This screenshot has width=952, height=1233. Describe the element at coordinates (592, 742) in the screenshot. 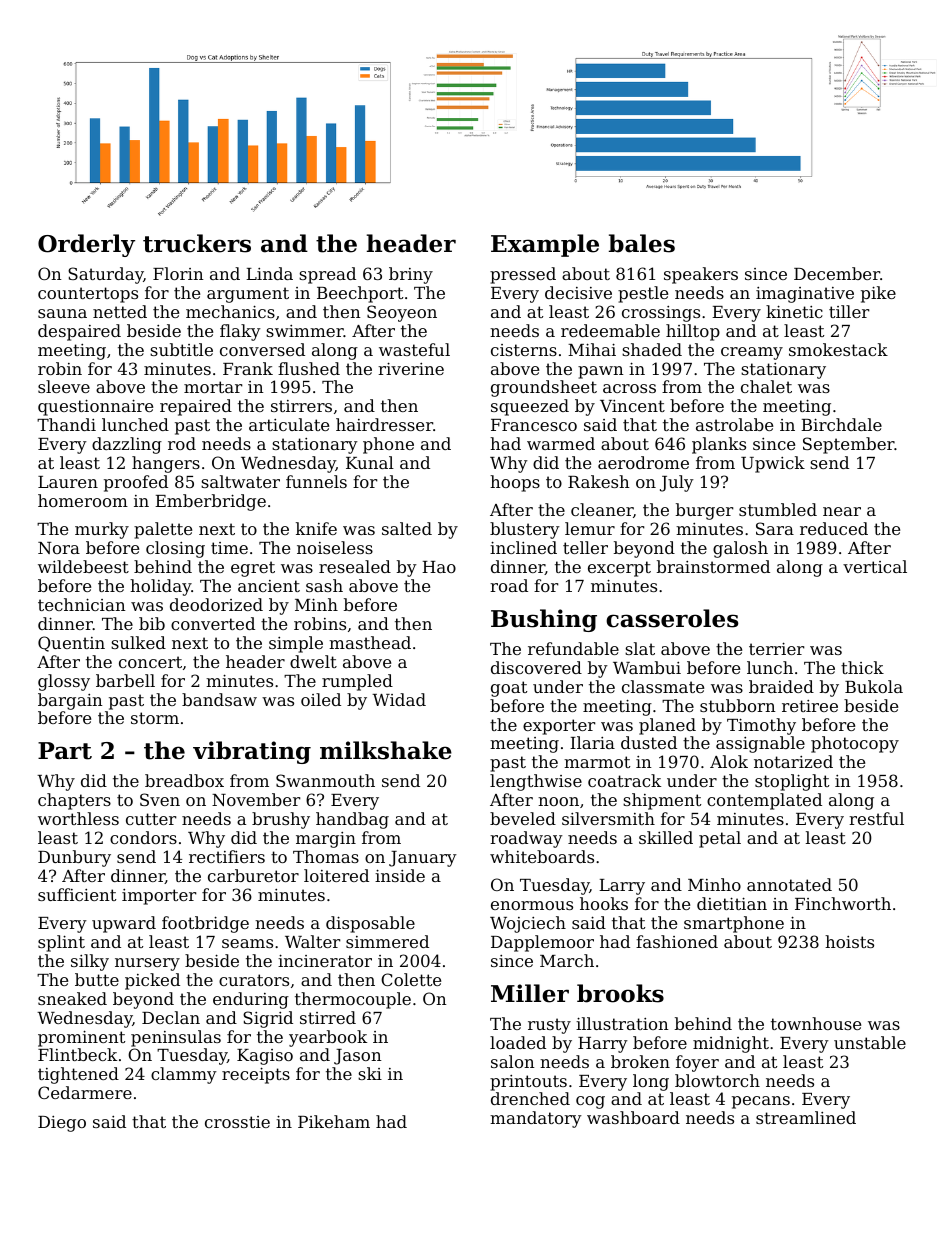

I see `Ilaria` at that location.
